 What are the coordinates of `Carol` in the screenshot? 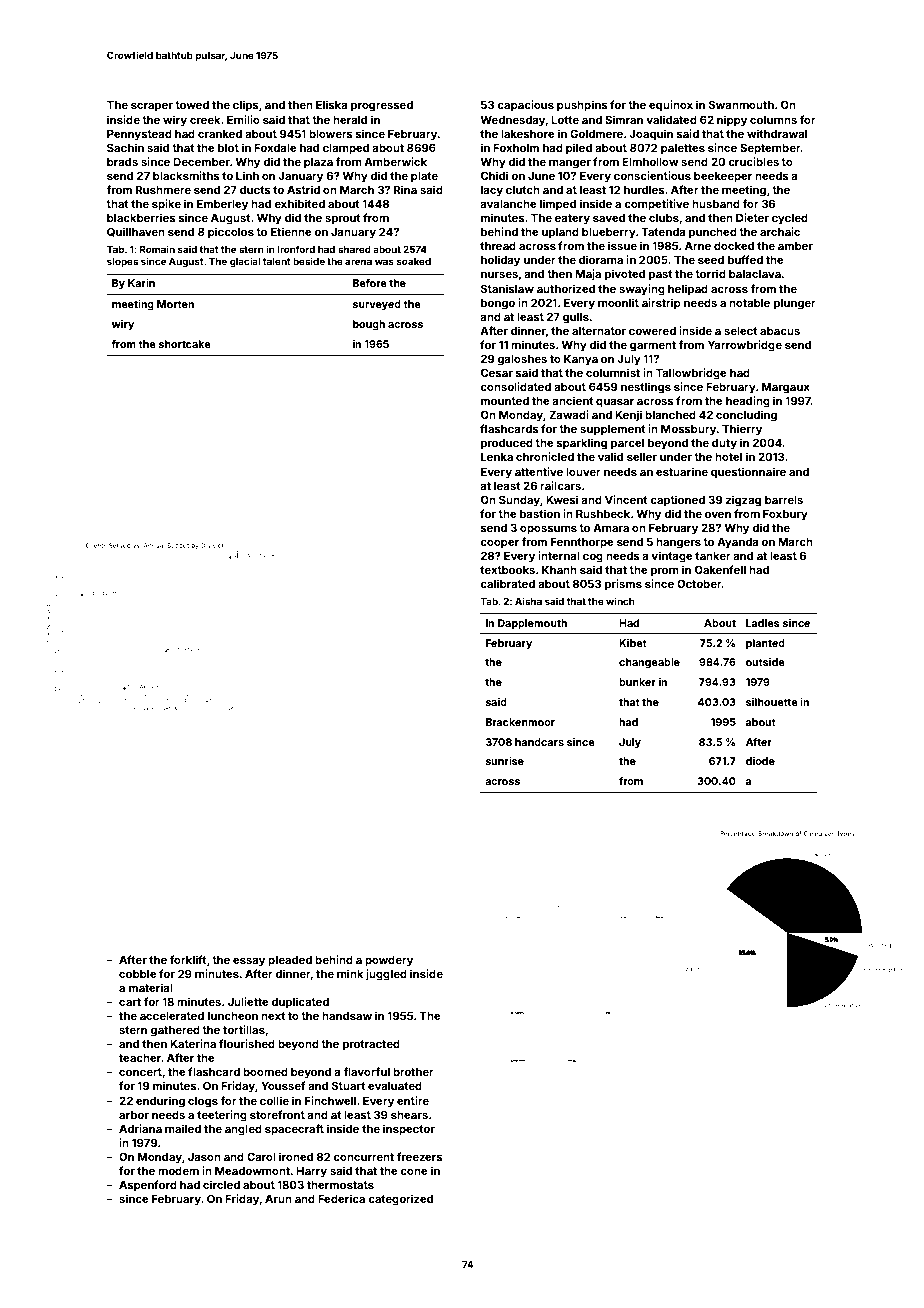 It's located at (261, 1156).
